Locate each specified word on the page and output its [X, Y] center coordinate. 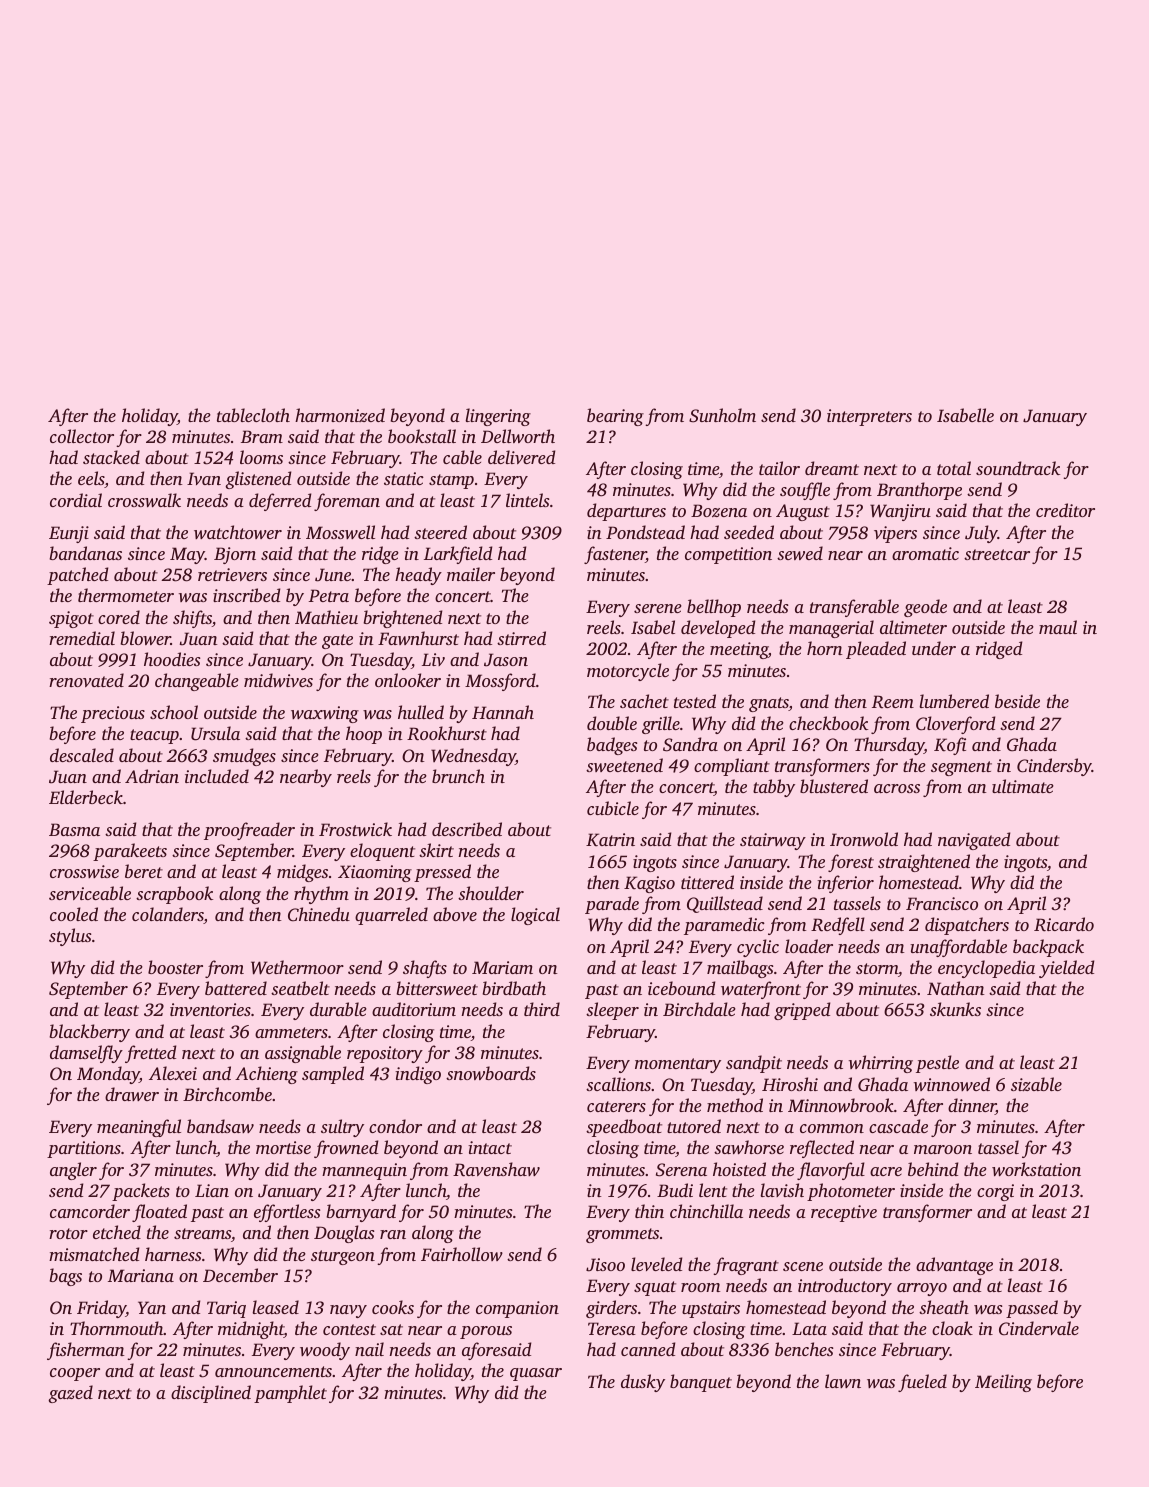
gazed [70, 1394]
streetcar [997, 554]
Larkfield [458, 555]
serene [658, 608]
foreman [347, 502]
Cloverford [956, 725]
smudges [244, 757]
